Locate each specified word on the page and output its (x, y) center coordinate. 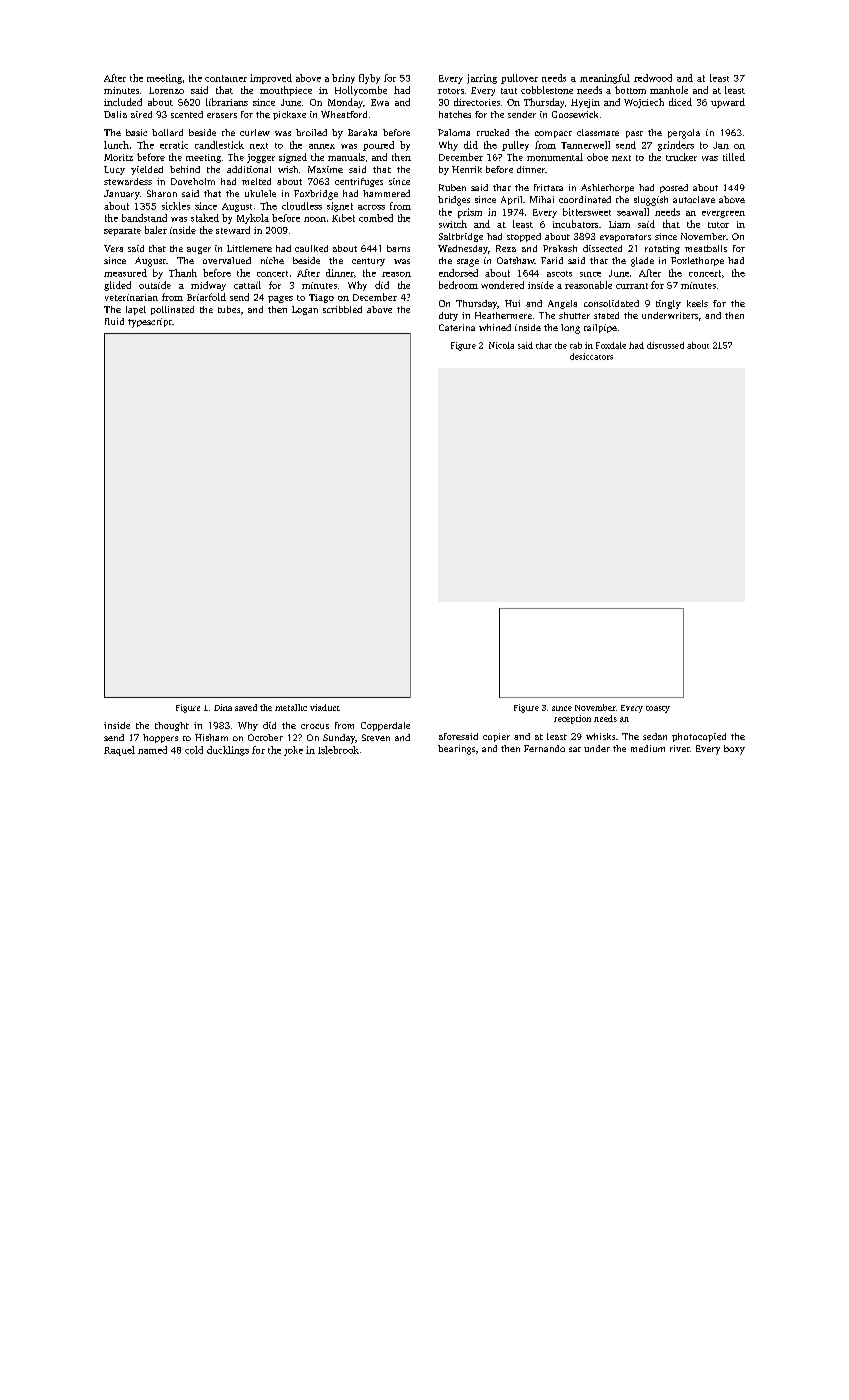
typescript (150, 323)
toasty (658, 709)
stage (468, 263)
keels (697, 303)
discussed (665, 345)
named (152, 750)
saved (246, 707)
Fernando (544, 748)
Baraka (362, 132)
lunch (116, 145)
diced (680, 102)
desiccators (591, 356)
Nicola (501, 345)
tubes (229, 309)
